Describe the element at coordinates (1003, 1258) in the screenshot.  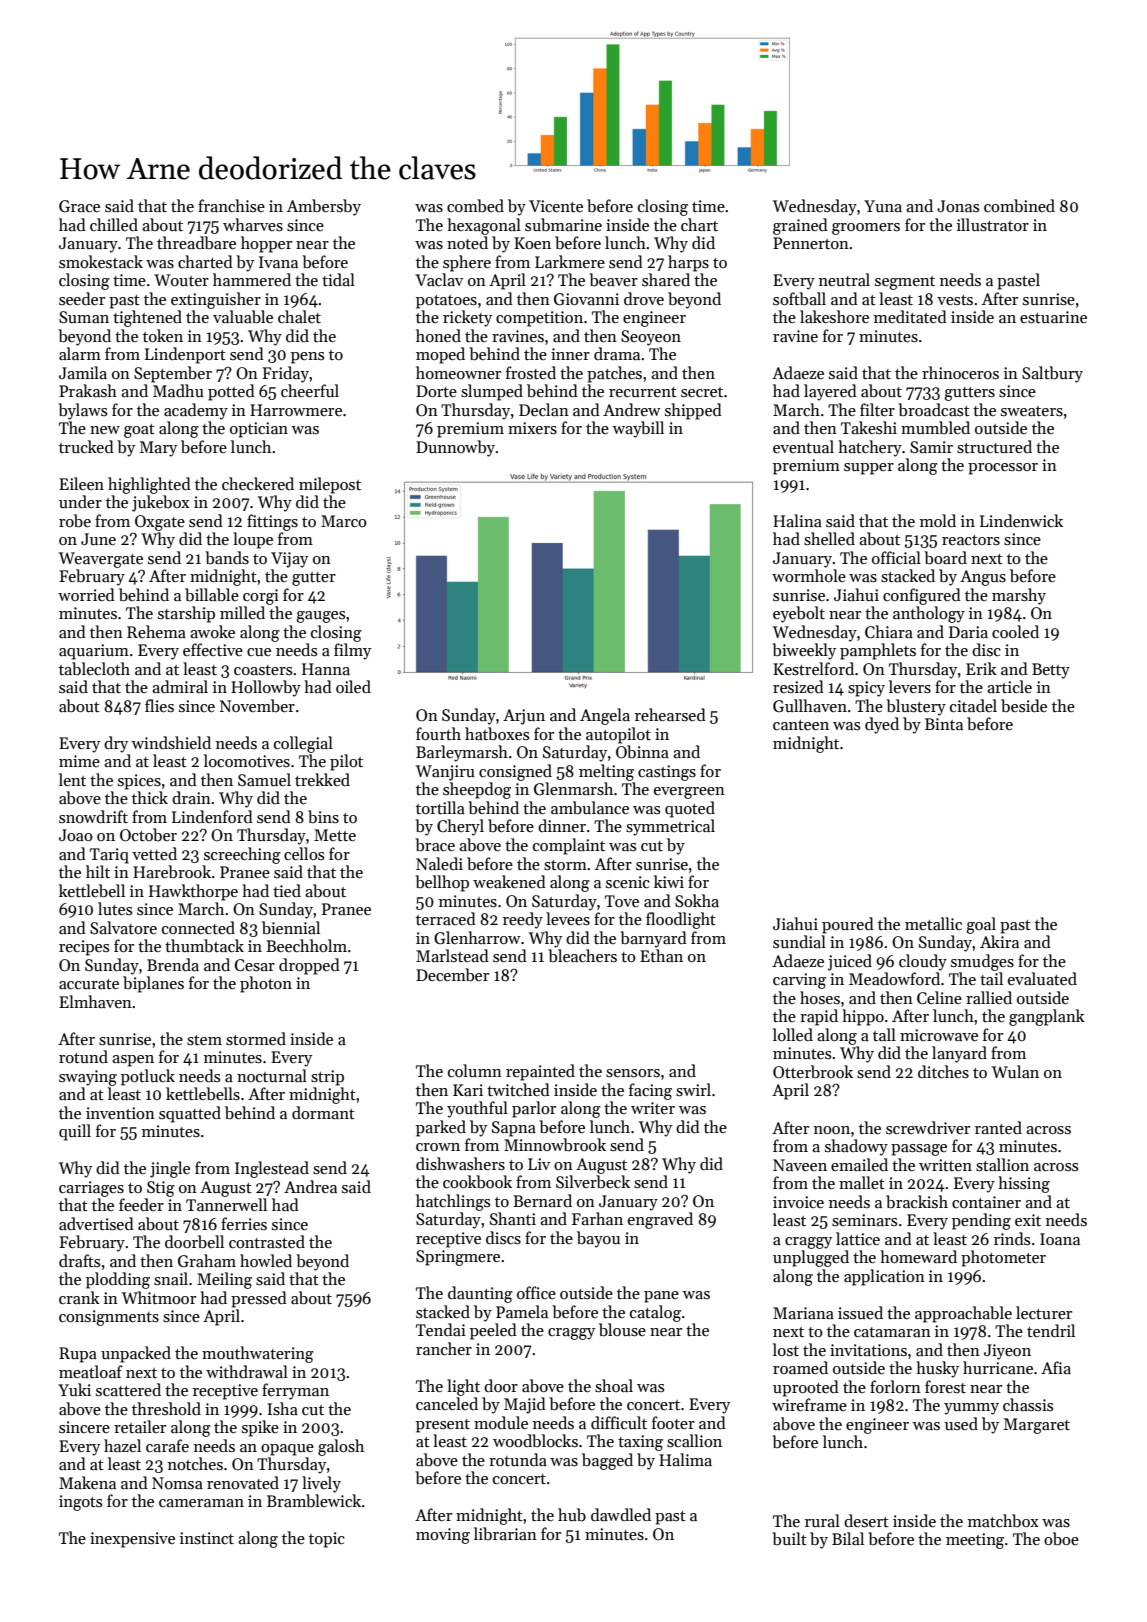
I see `photometer` at that location.
